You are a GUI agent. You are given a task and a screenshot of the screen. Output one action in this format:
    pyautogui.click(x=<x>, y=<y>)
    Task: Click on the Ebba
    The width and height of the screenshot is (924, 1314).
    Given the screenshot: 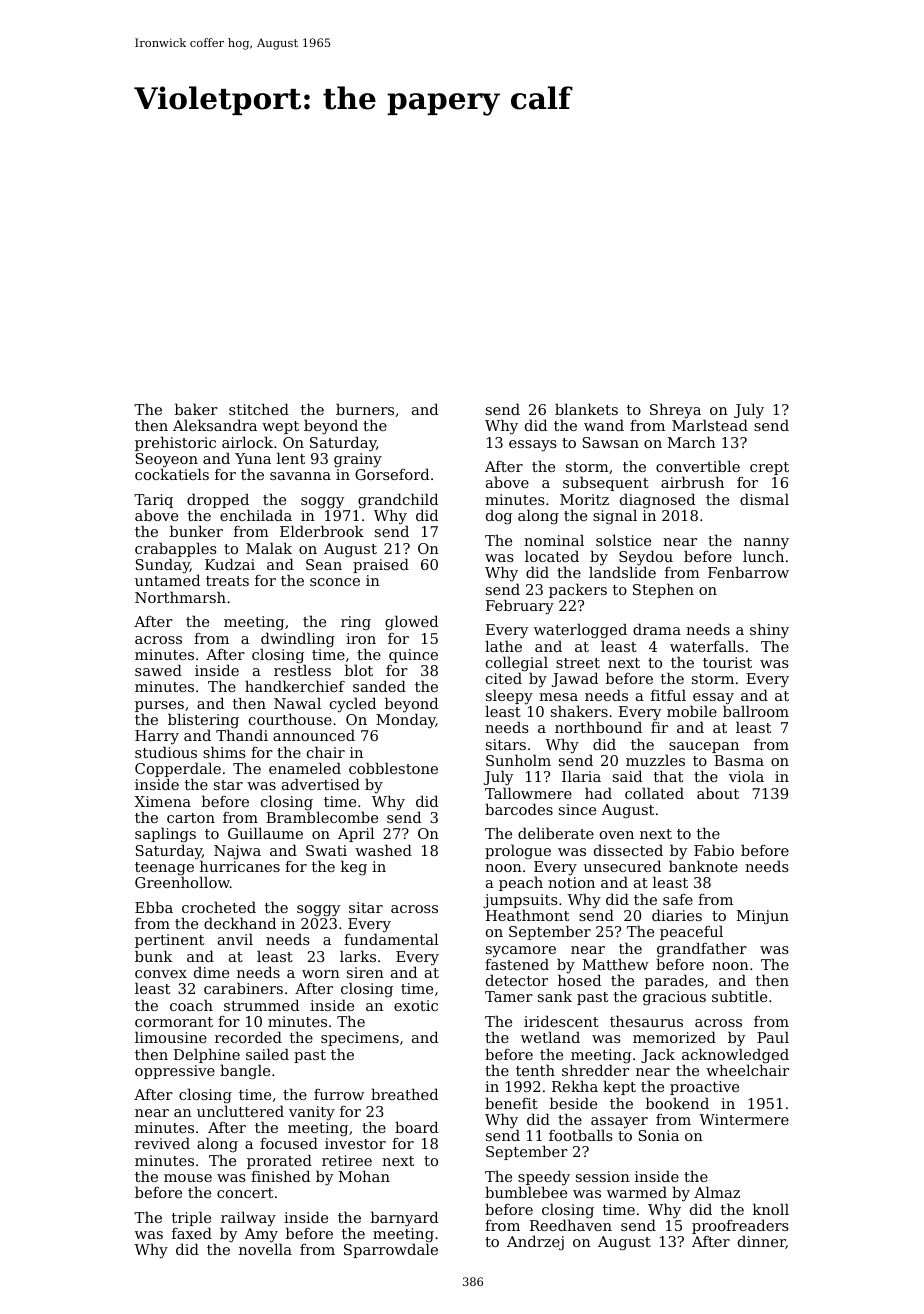 What is the action you would take?
    pyautogui.click(x=154, y=907)
